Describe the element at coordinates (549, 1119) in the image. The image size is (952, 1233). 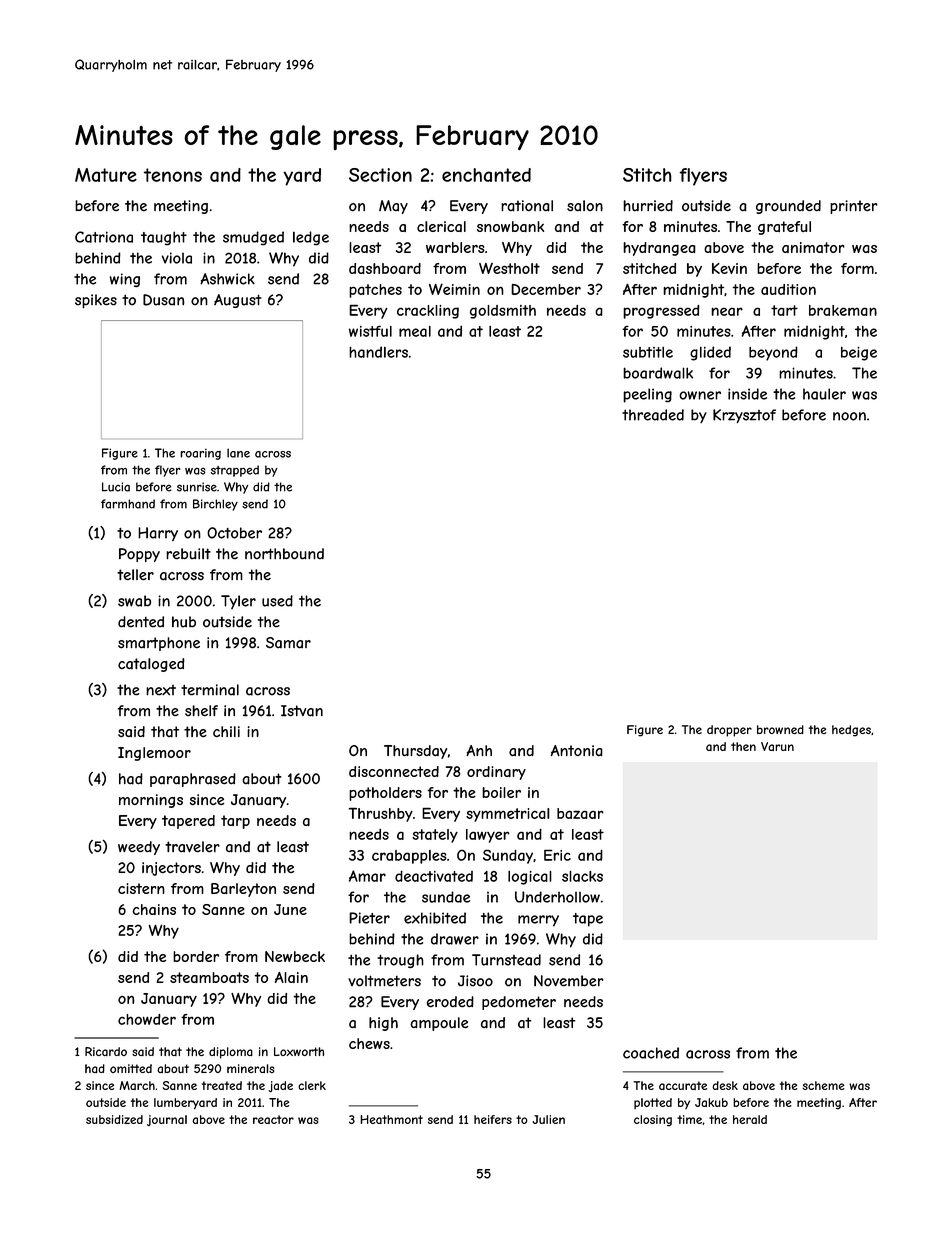
I see `Julien` at that location.
